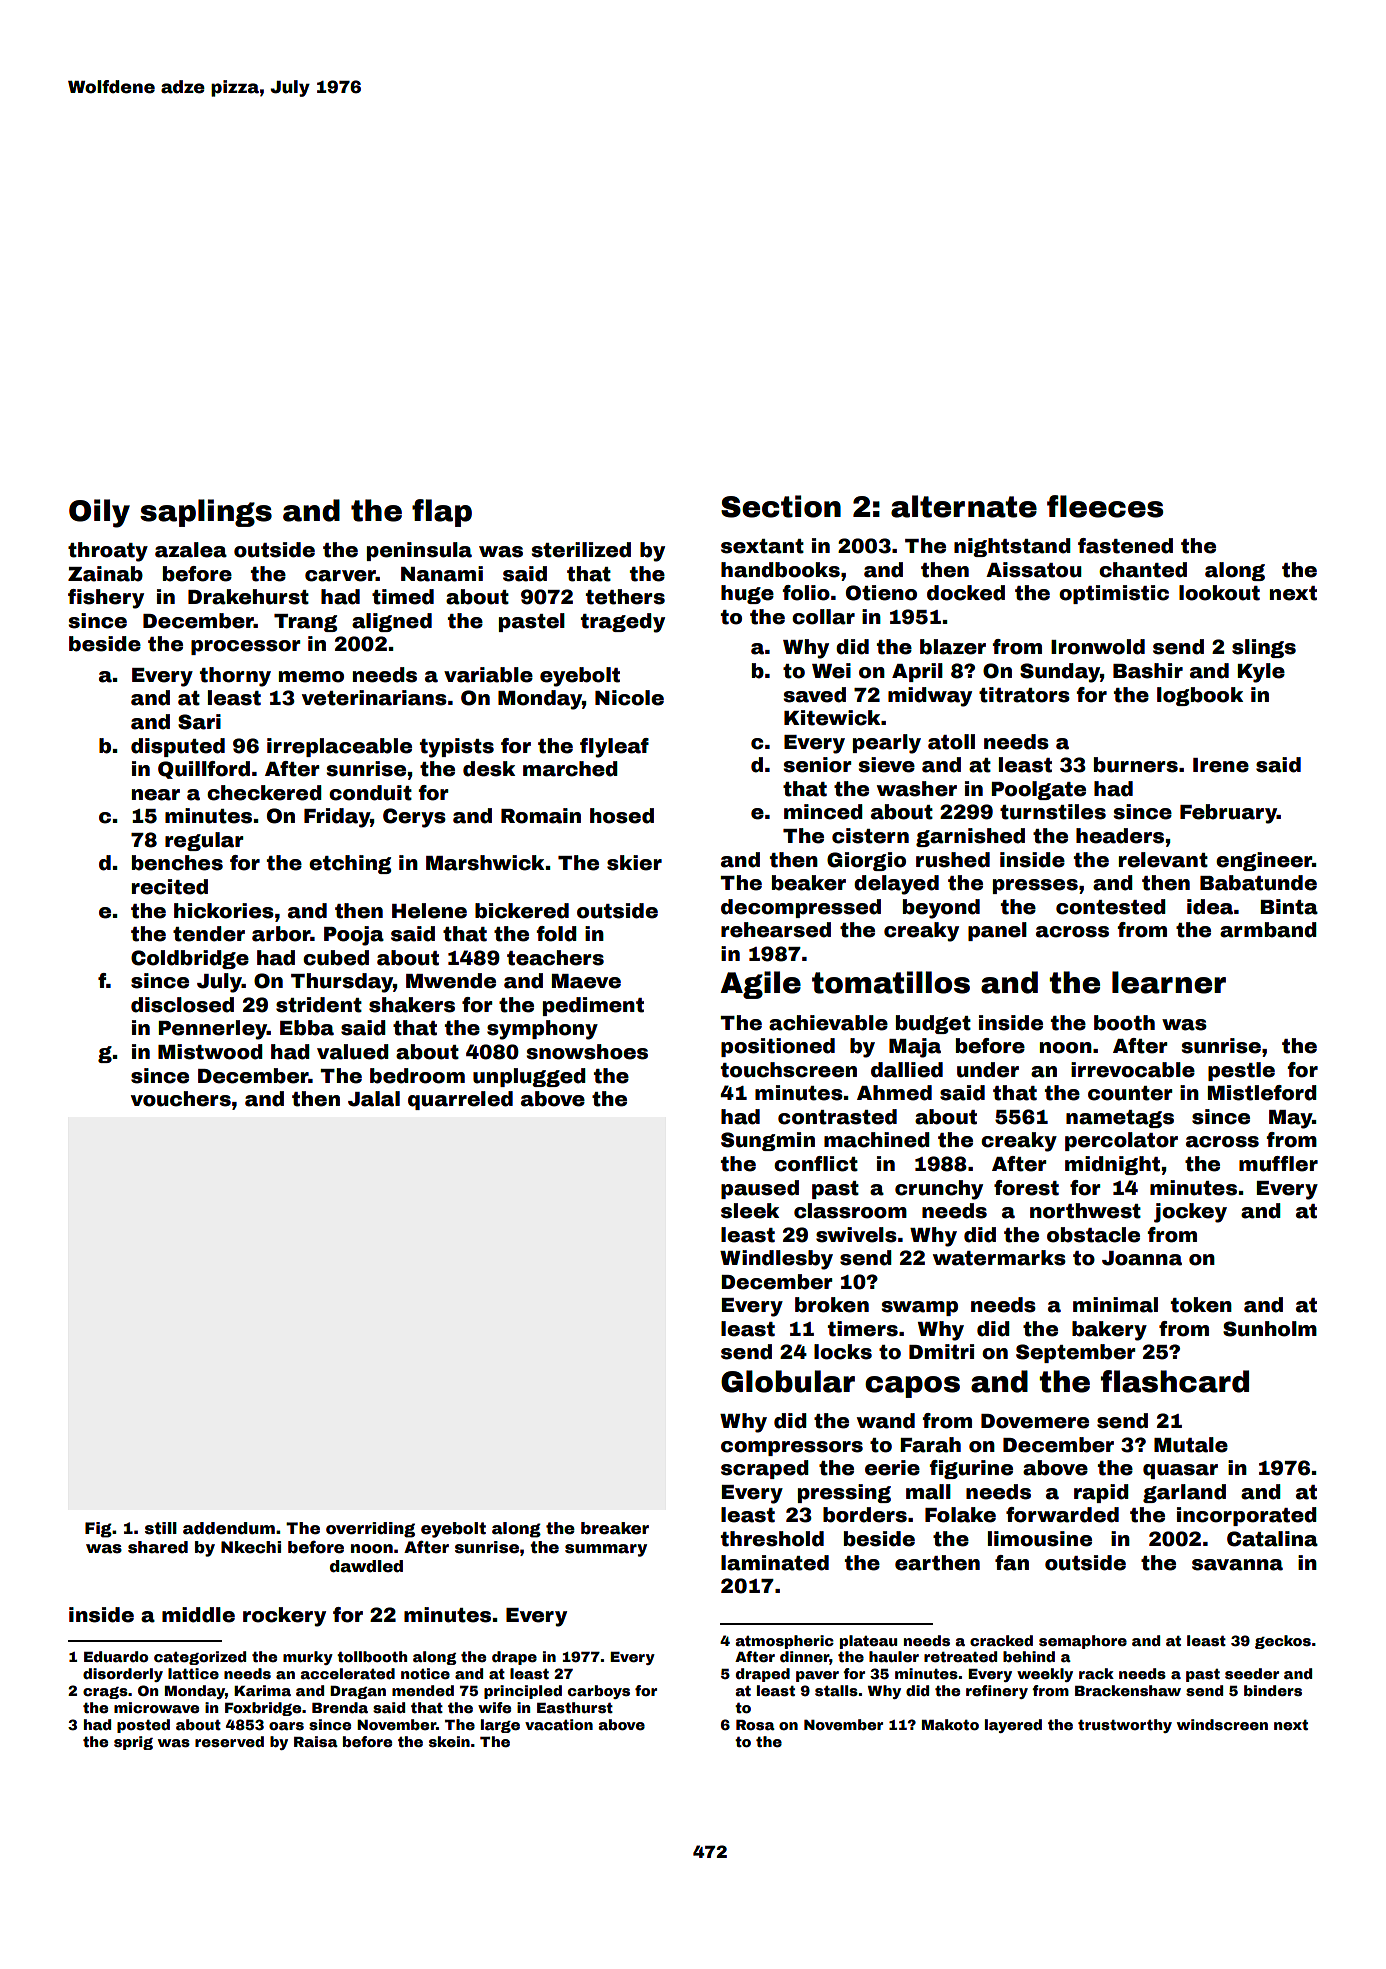 This page has height=1969, width=1386. Describe the element at coordinates (500, 1726) in the page. I see `large` at that location.
